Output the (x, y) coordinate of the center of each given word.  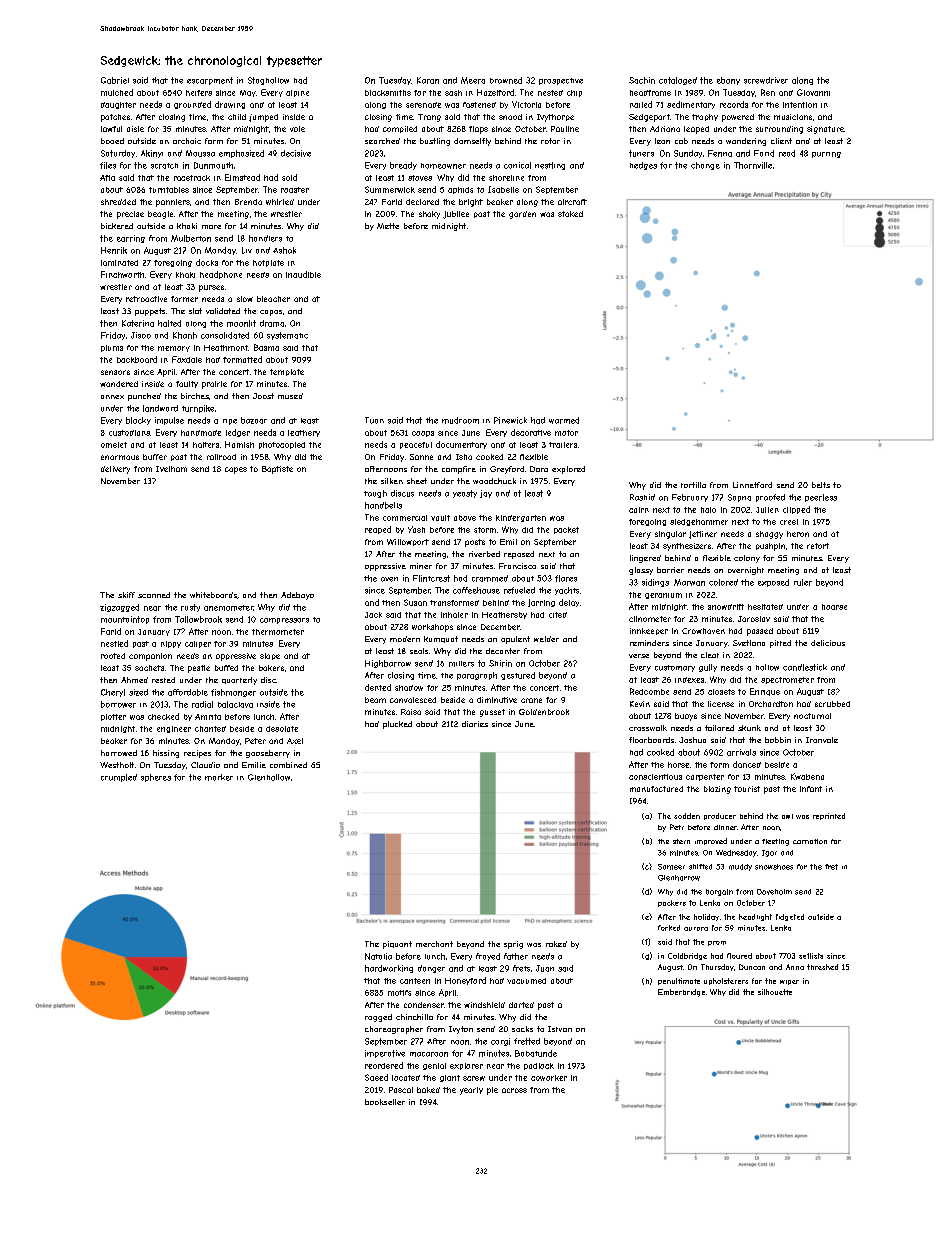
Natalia (378, 956)
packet (566, 530)
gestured (518, 676)
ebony (728, 81)
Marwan (689, 582)
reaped (378, 530)
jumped (263, 118)
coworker (549, 1078)
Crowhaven (703, 631)
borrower (118, 704)
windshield (484, 1005)
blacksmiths (388, 93)
